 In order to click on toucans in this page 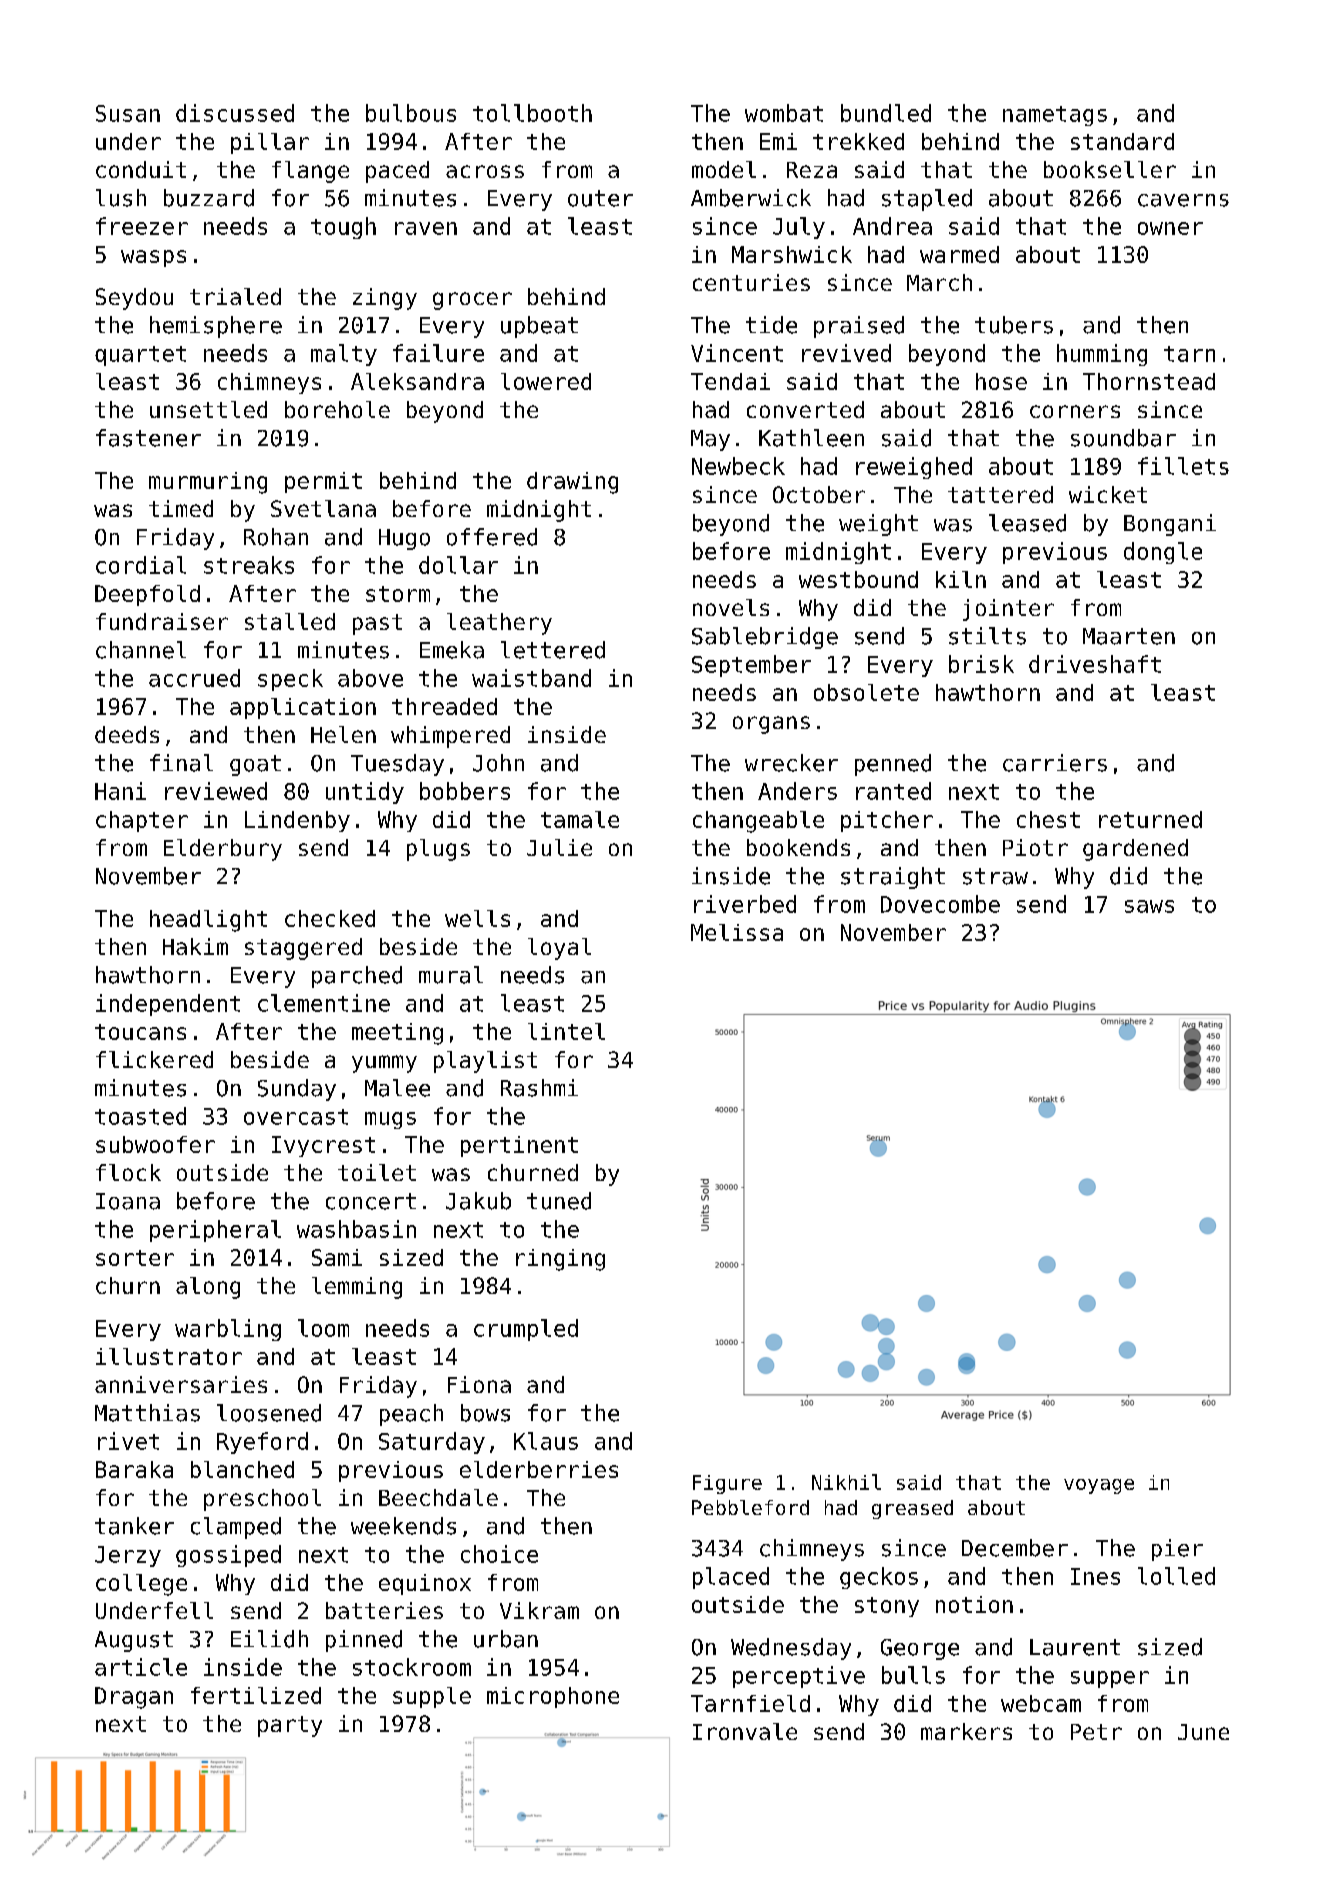, I will do `click(140, 1032)`.
